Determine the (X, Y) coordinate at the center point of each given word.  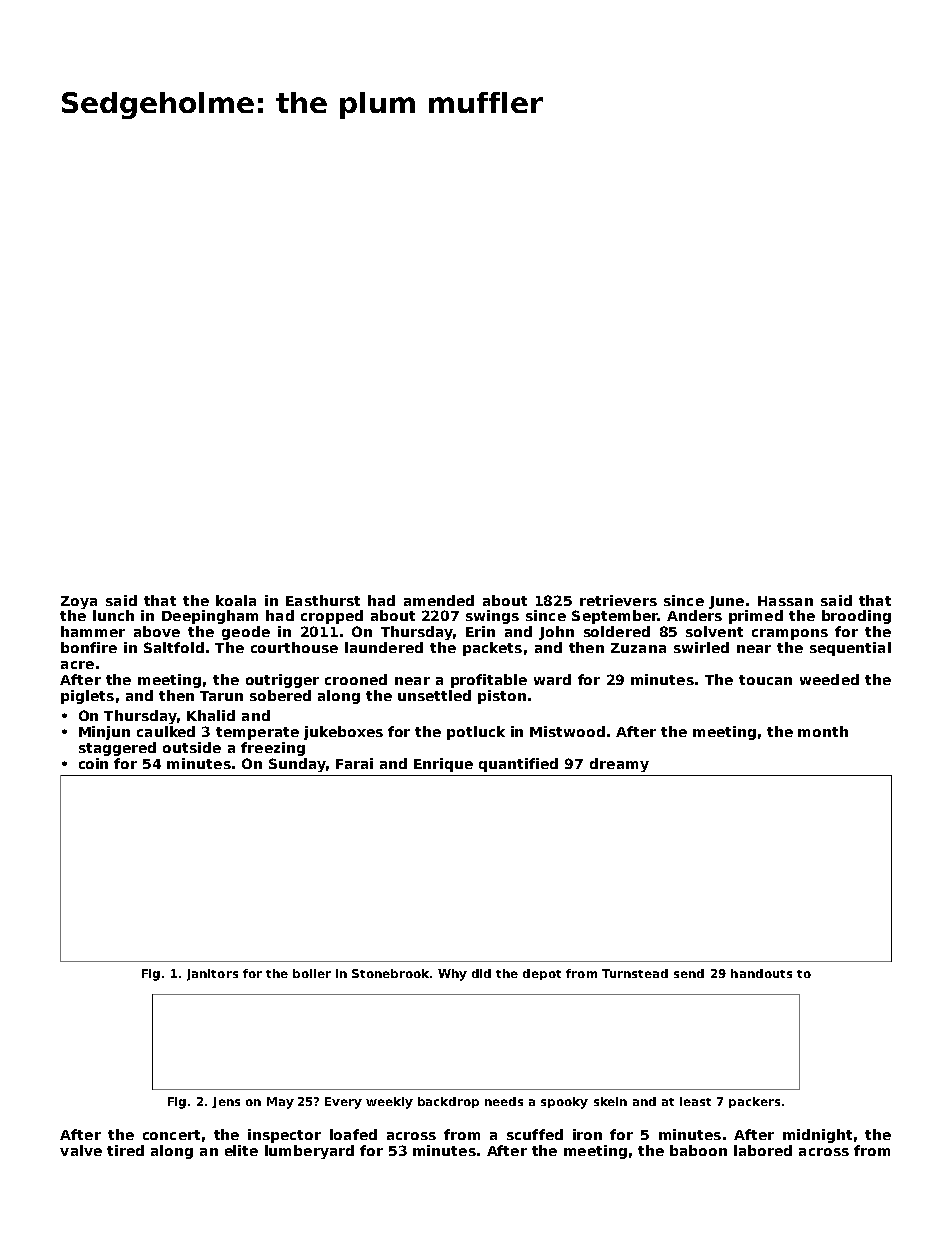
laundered (384, 647)
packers (754, 1102)
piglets (87, 697)
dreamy (619, 765)
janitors (212, 975)
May (280, 1103)
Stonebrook (390, 973)
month (823, 731)
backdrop (448, 1102)
